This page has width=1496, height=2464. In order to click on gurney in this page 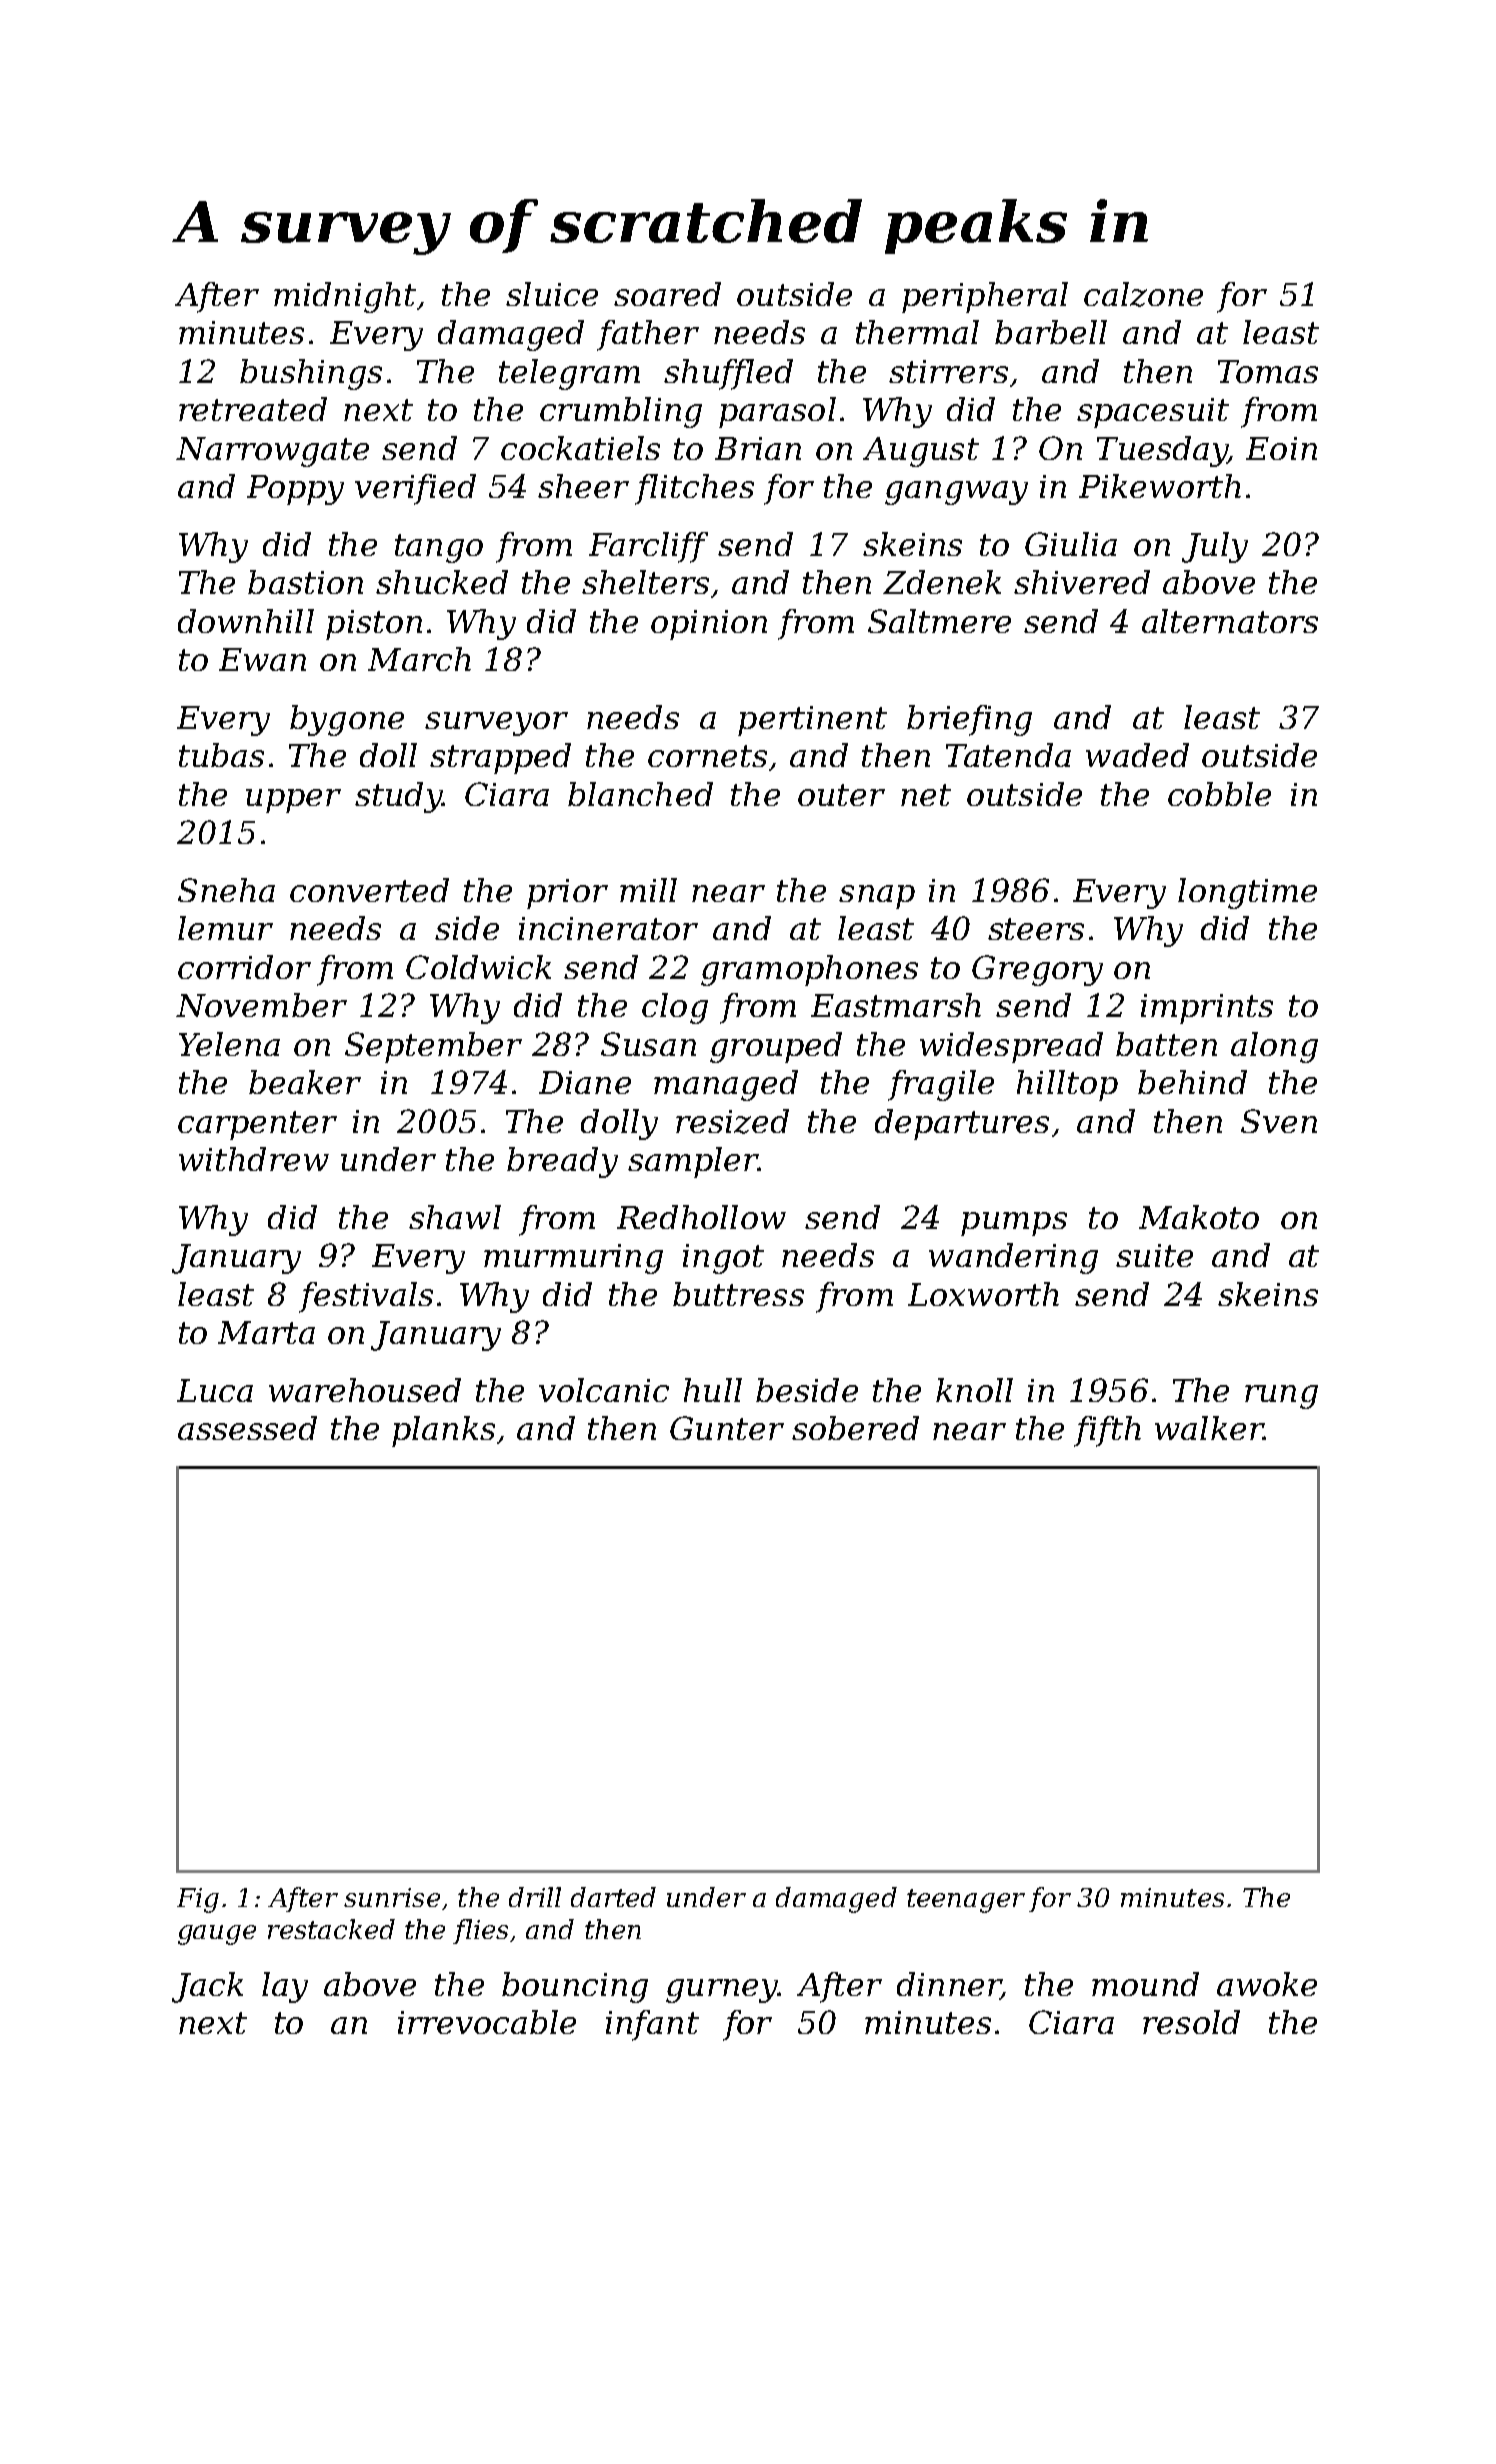, I will do `click(722, 1991)`.
